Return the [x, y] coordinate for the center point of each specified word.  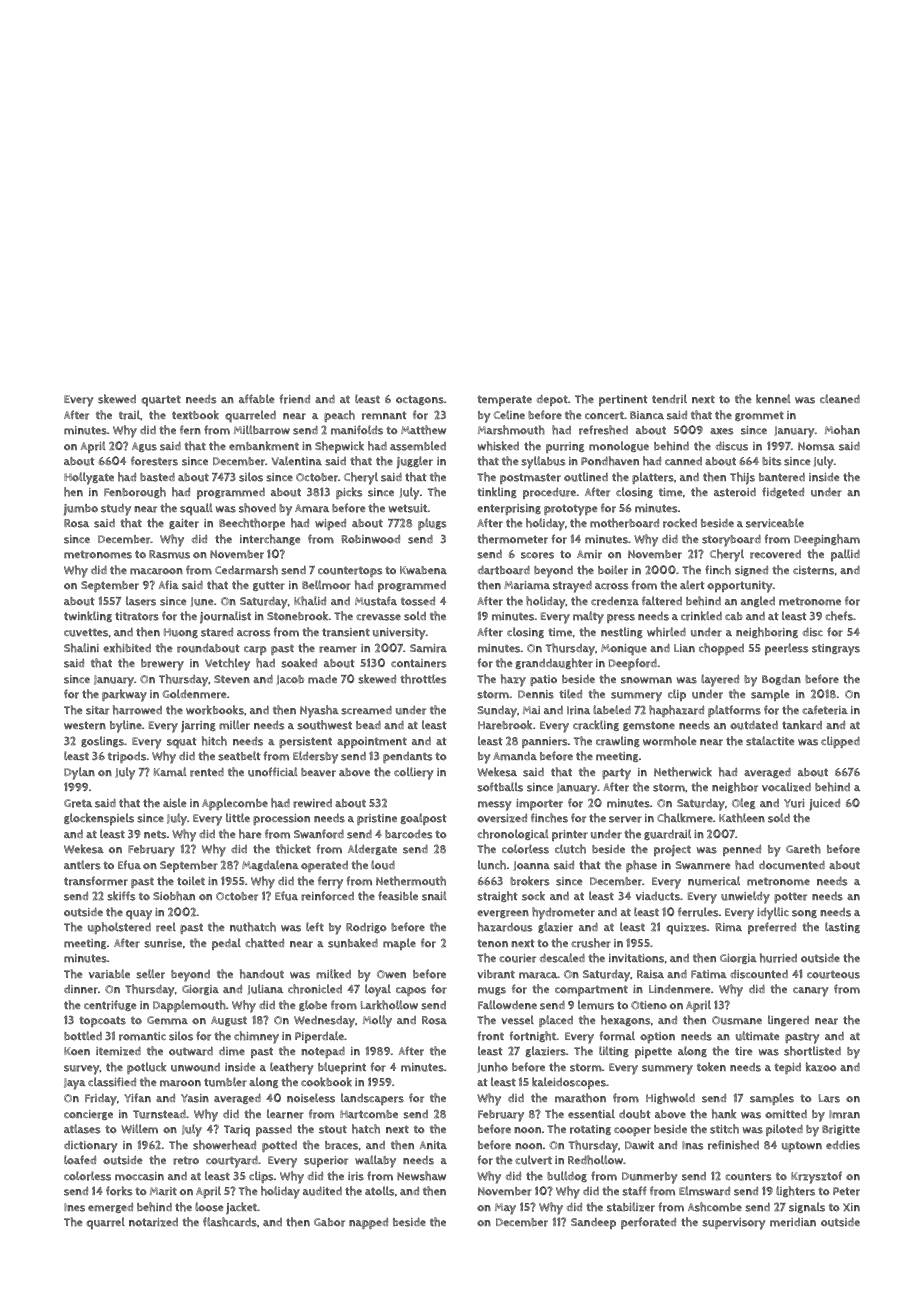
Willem [139, 1129]
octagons [420, 400]
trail [129, 415]
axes [722, 431]
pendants [408, 757]
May [505, 1209]
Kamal [170, 772]
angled [758, 601]
